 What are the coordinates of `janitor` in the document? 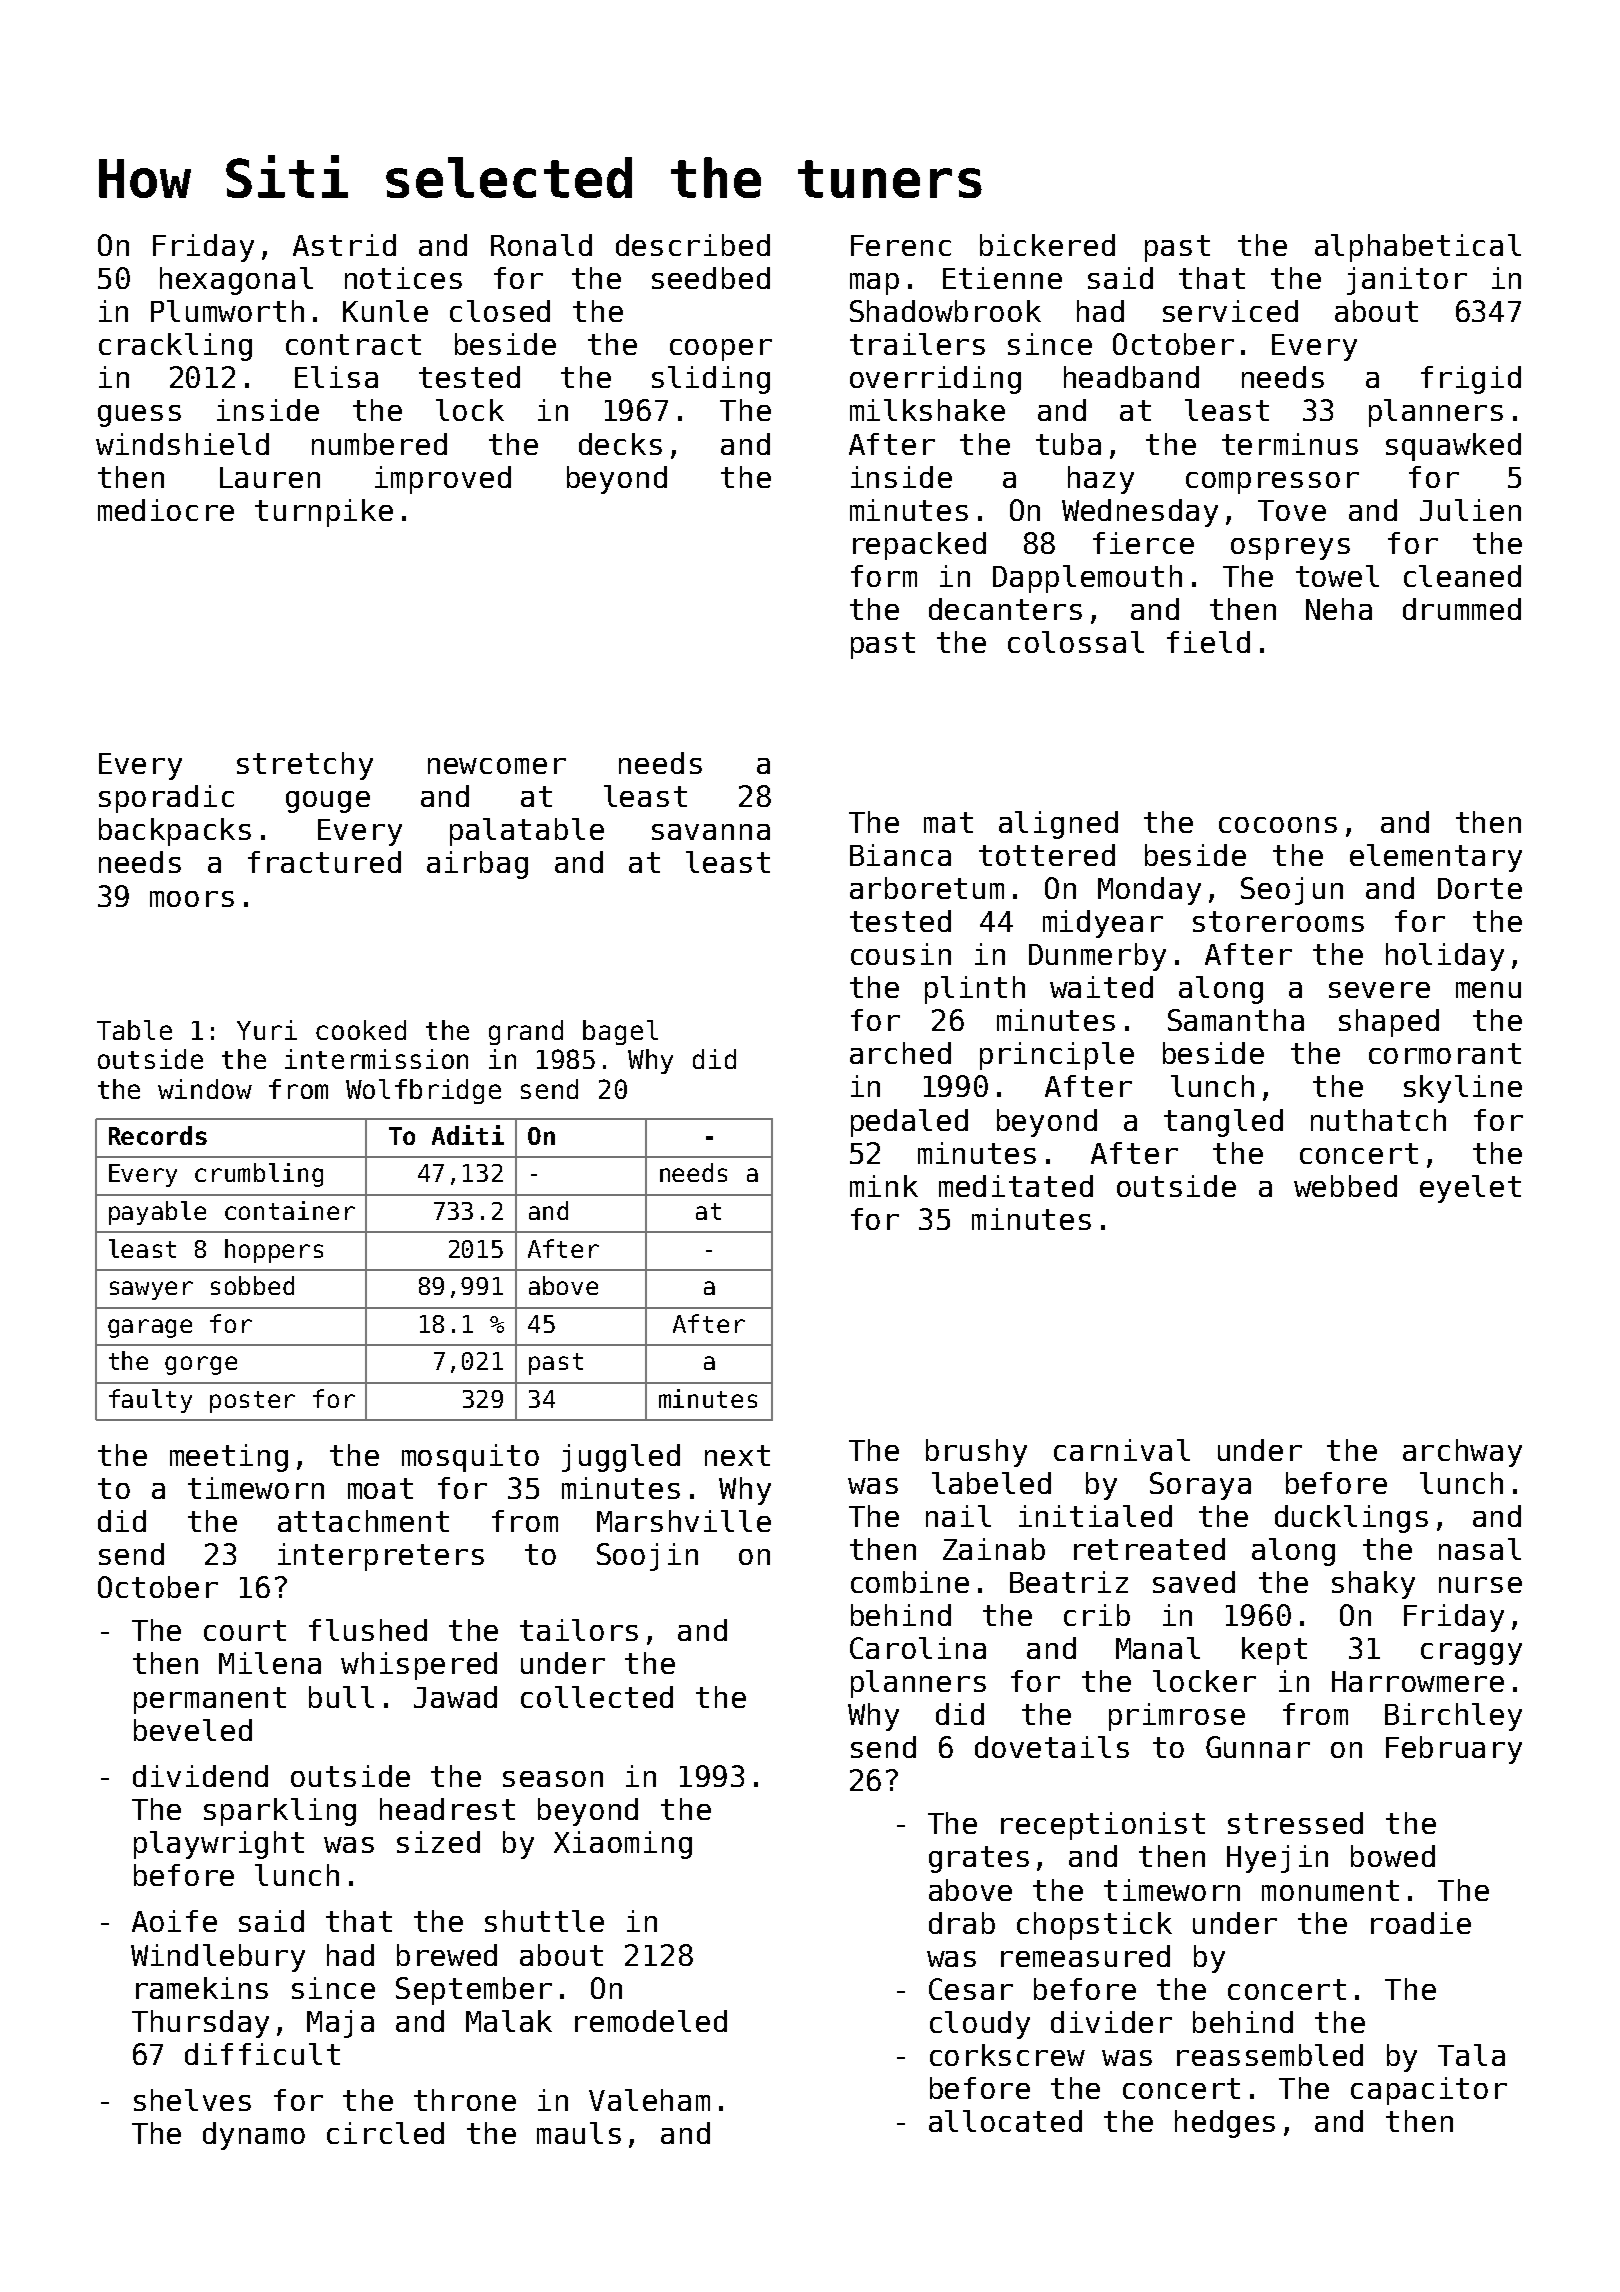 It's located at (1407, 281).
